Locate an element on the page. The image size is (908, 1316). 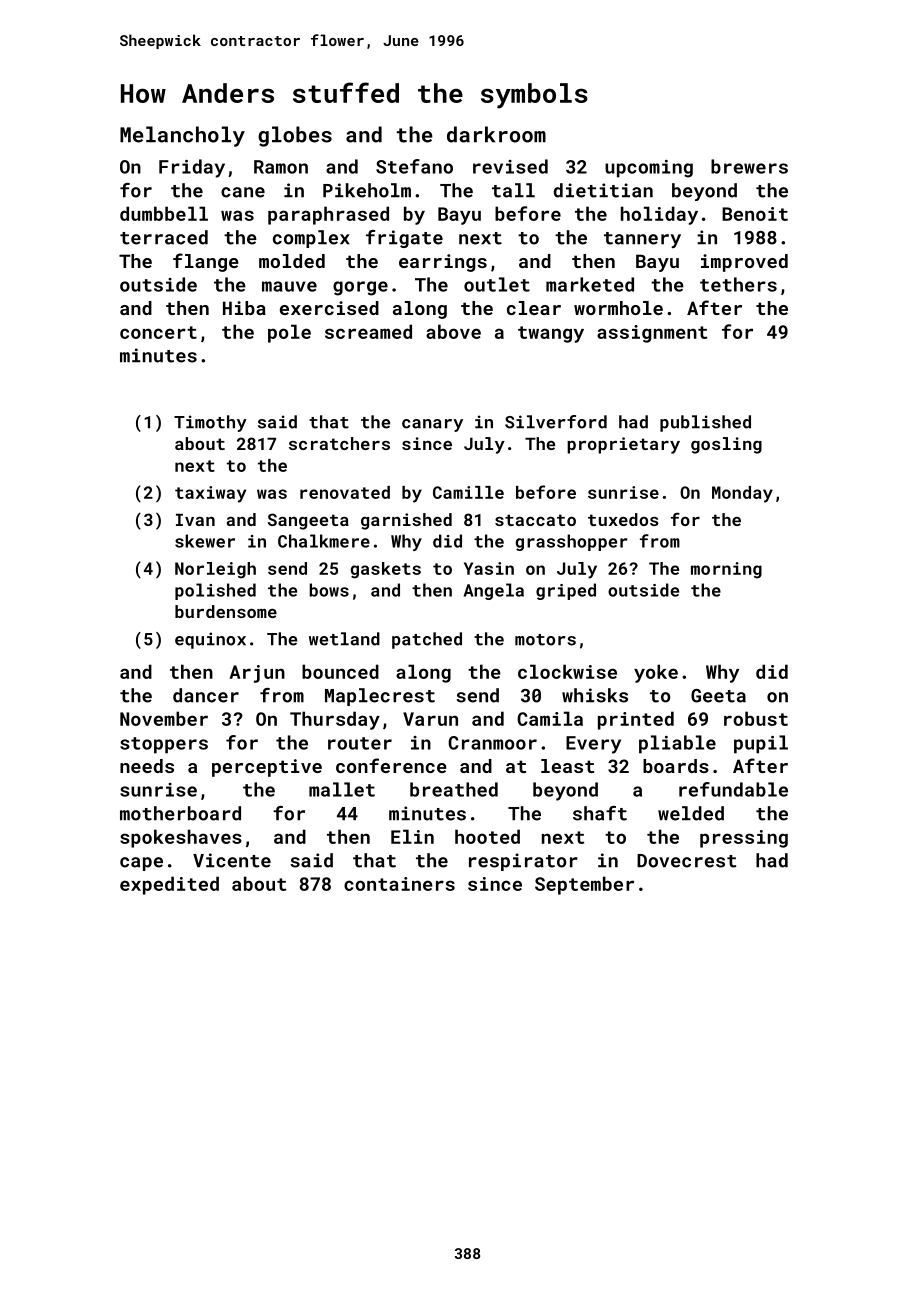
darkroom is located at coordinates (496, 134).
